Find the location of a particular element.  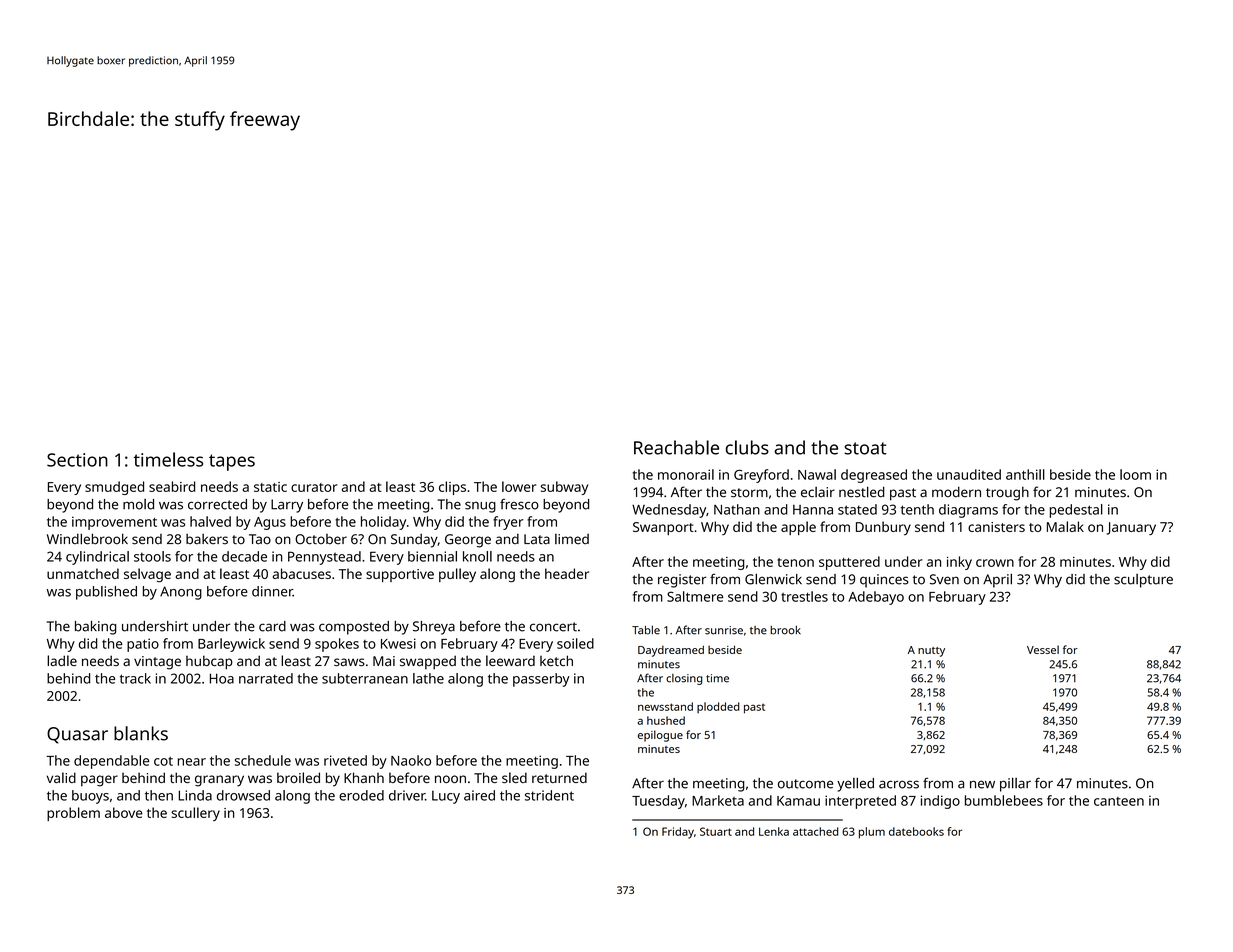

unmatched is located at coordinates (83, 573).
